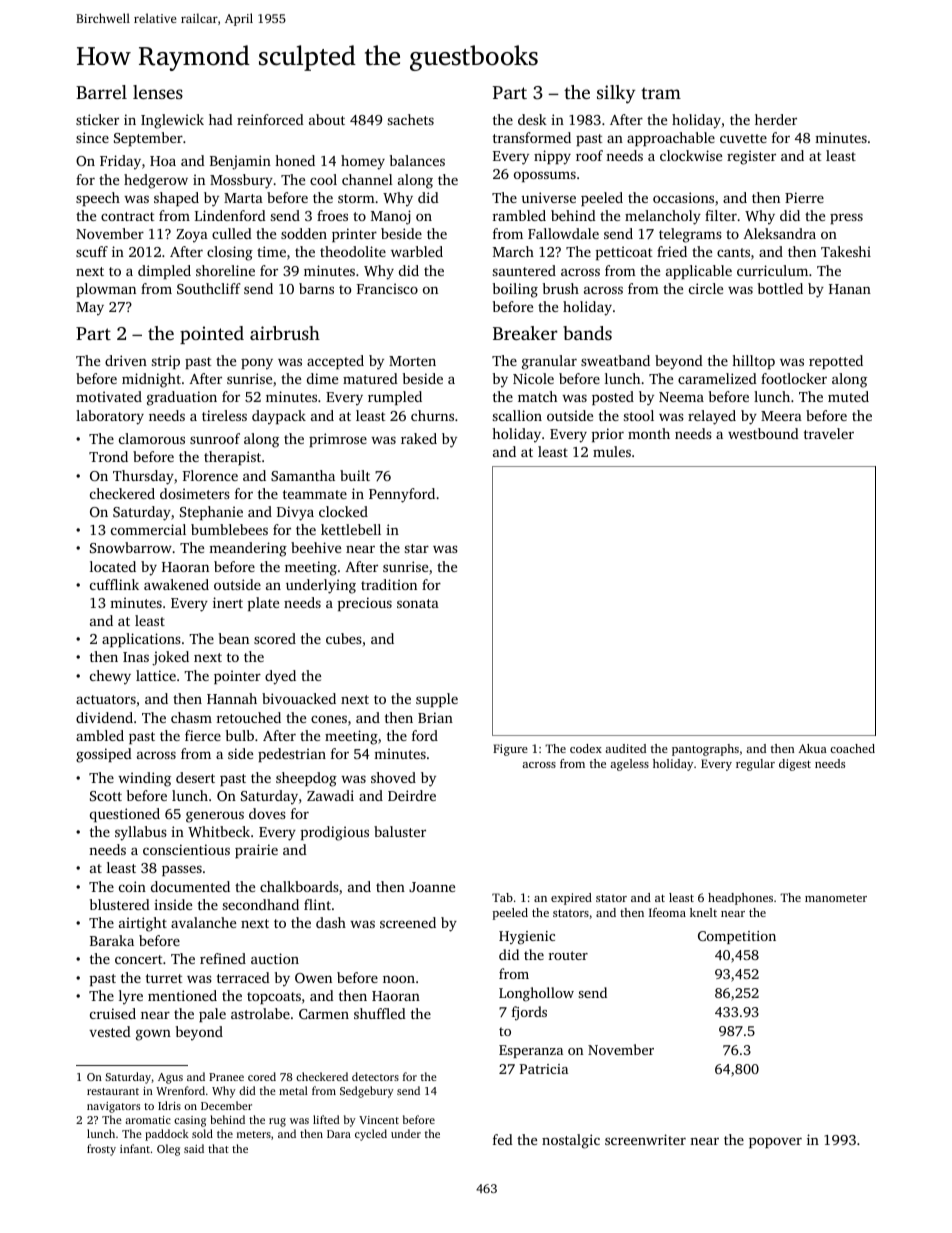 The width and height of the screenshot is (952, 1233). I want to click on storm, so click(356, 198).
